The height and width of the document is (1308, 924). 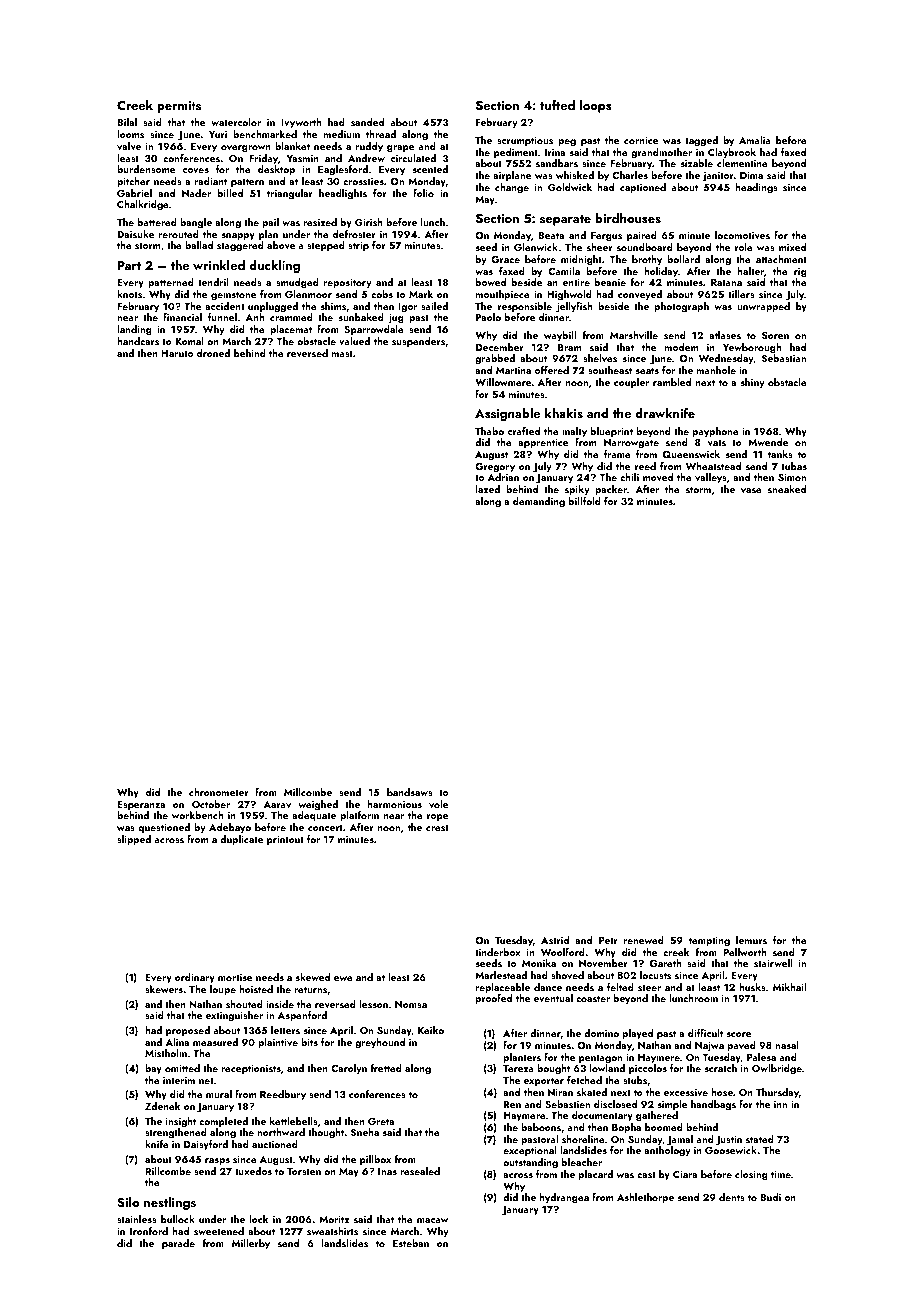 What do you see at coordinates (543, 443) in the document?
I see `apprentice` at bounding box center [543, 443].
